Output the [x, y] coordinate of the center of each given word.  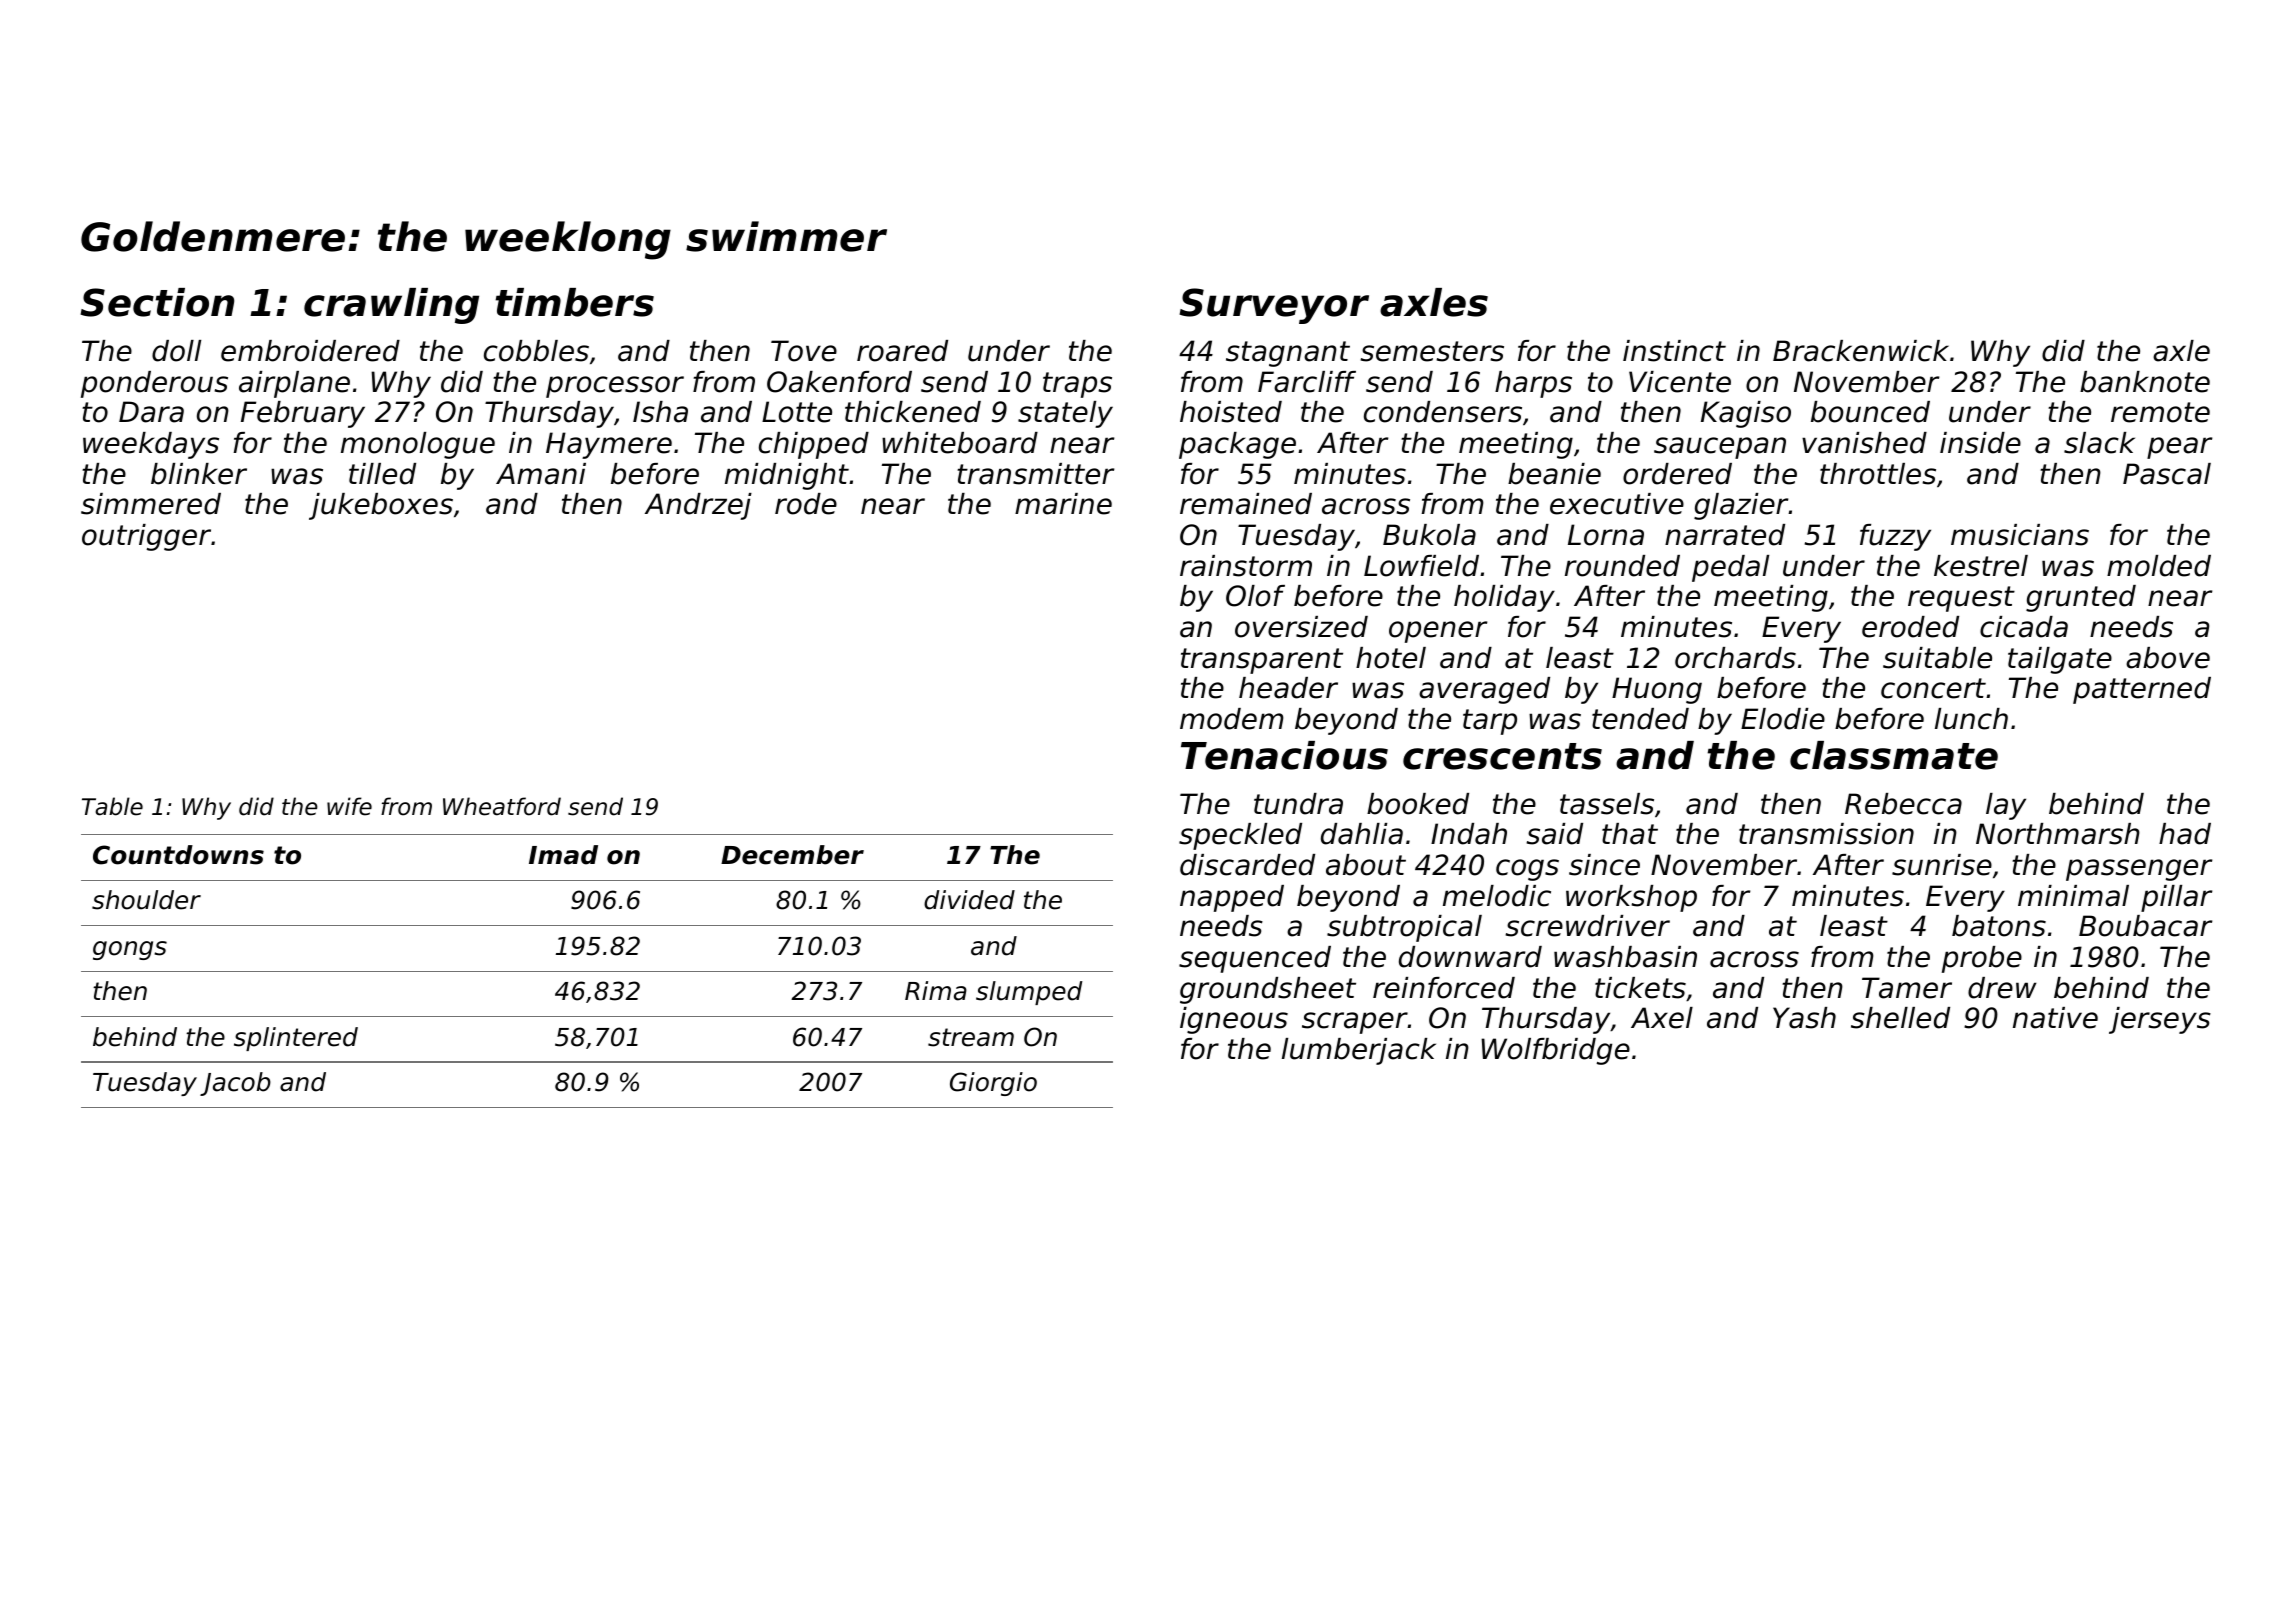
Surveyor [1274, 306]
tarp [1490, 722]
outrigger [146, 537]
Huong [1657, 690]
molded [2159, 566]
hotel [1391, 658]
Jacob [235, 1084]
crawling [391, 306]
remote [2160, 412]
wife [349, 806]
